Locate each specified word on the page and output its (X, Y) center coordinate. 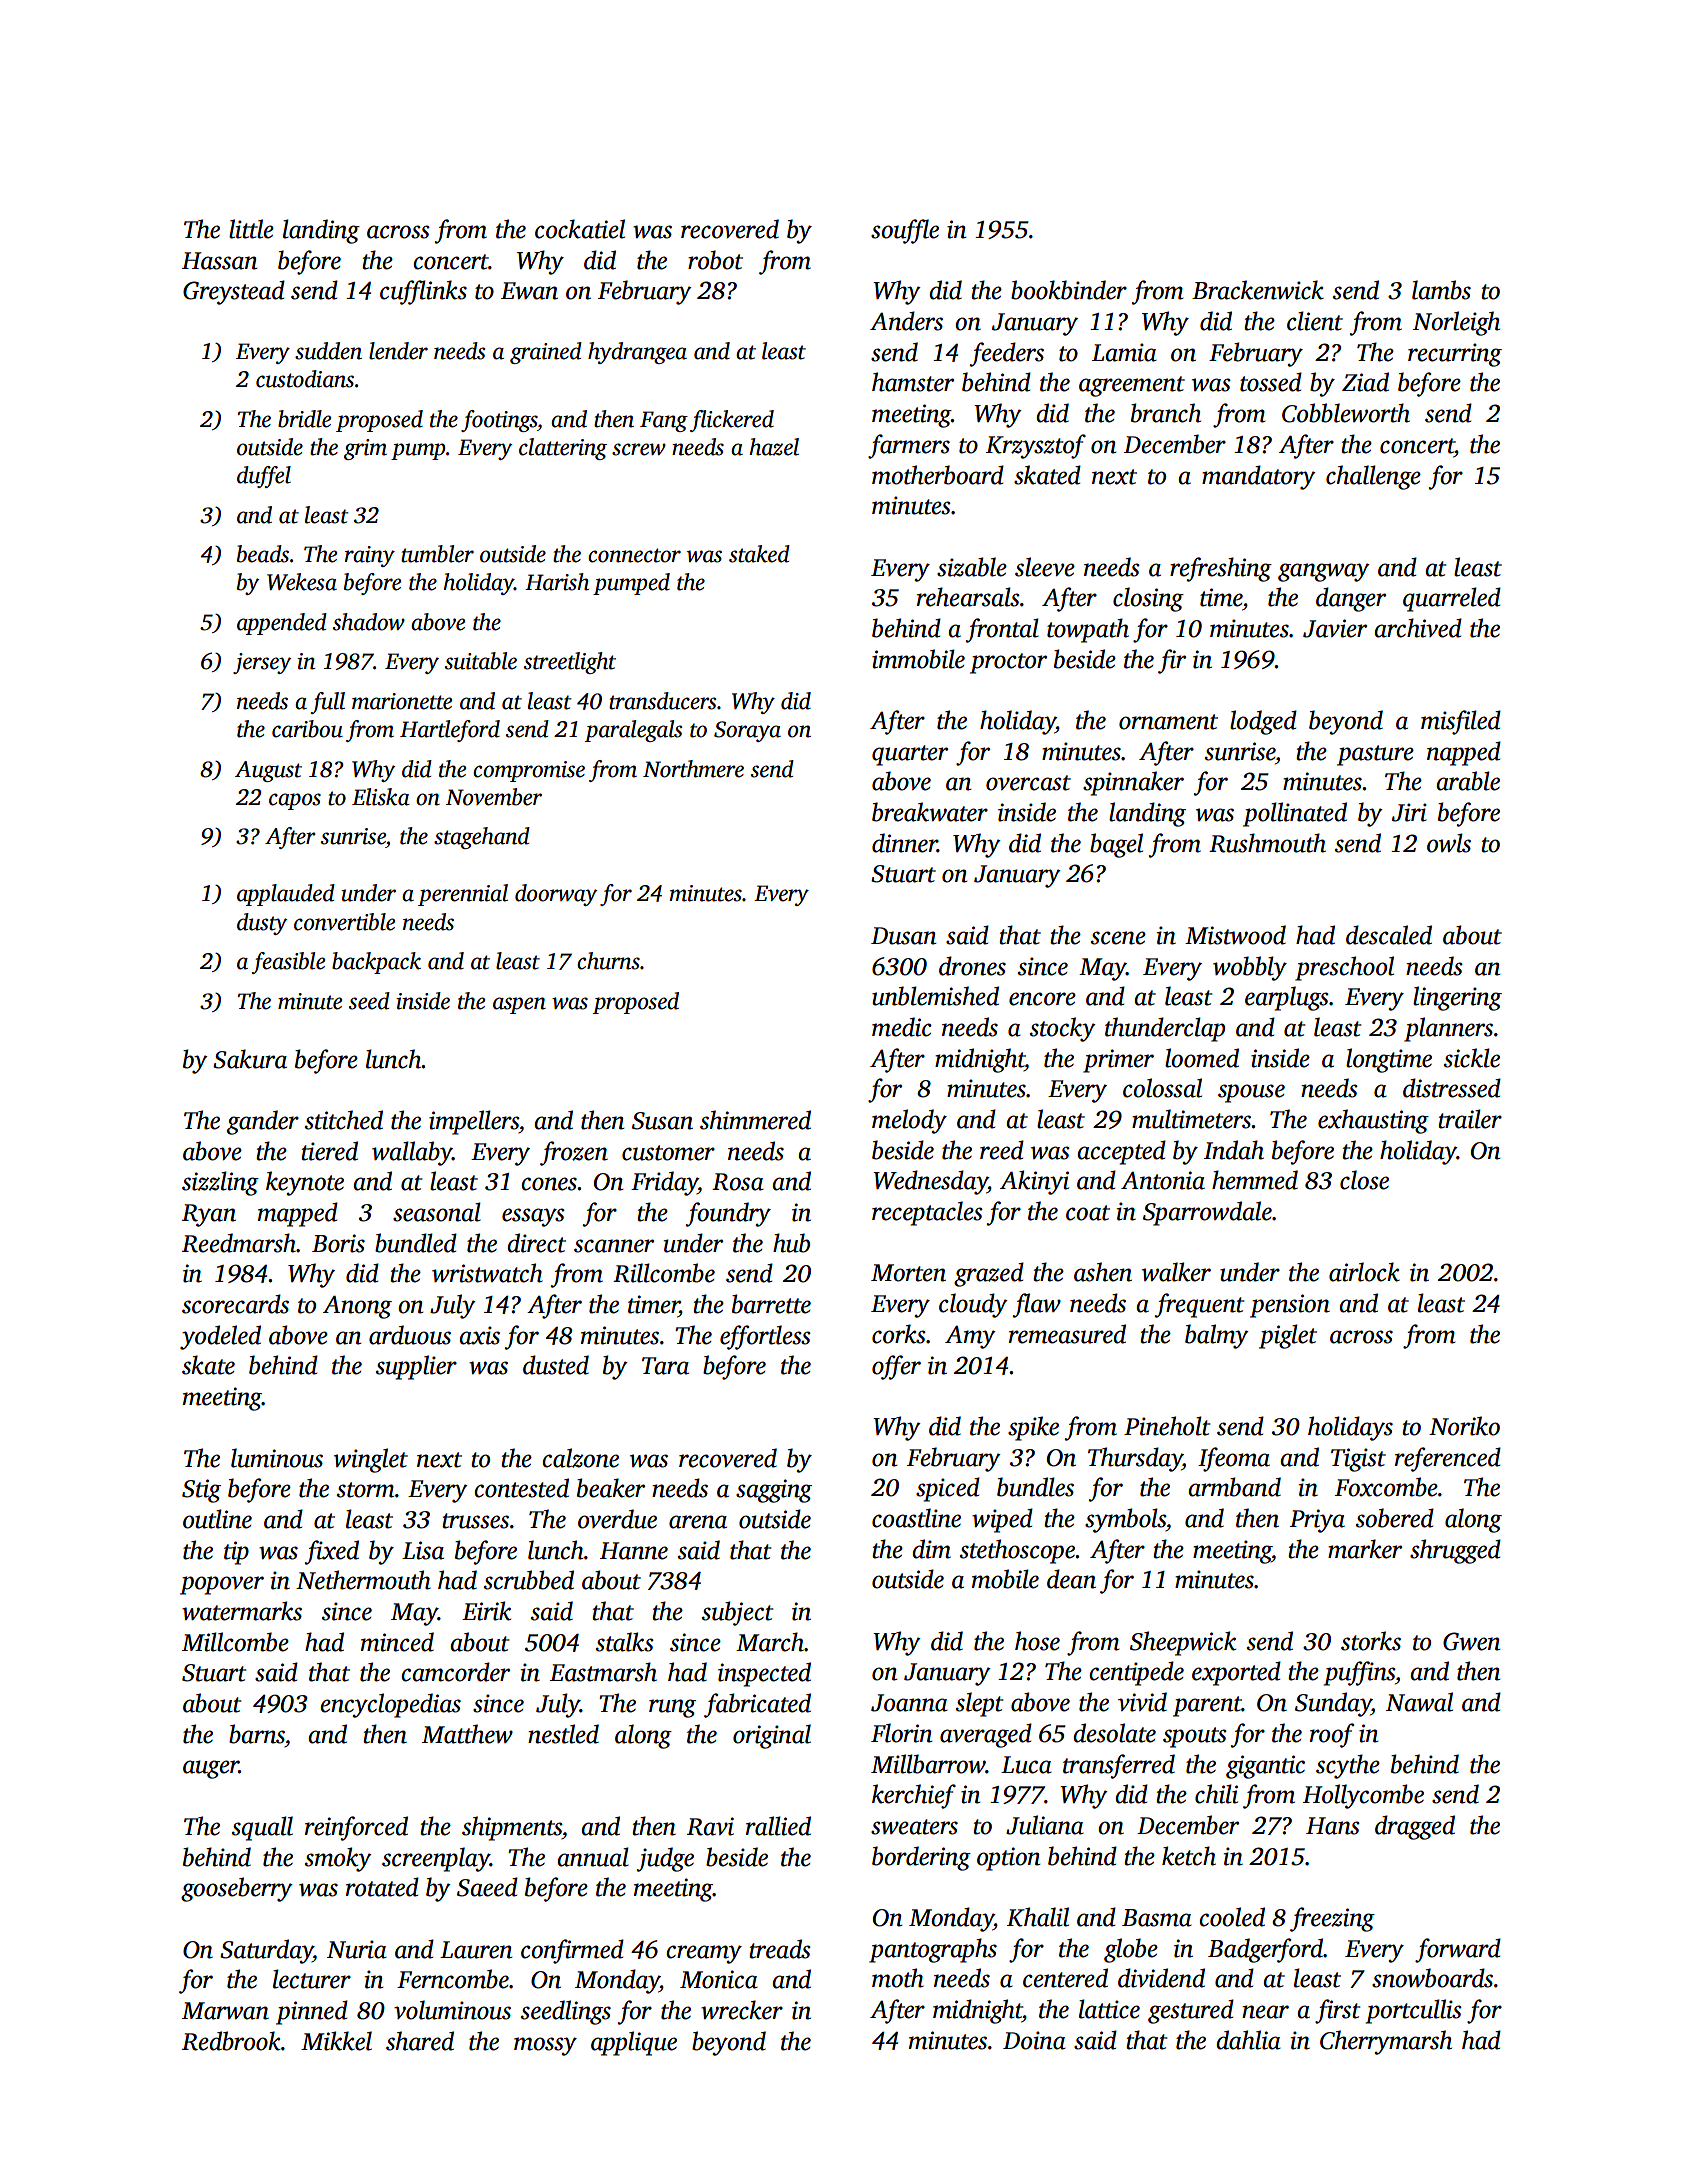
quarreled (1452, 599)
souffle (905, 231)
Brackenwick (1258, 290)
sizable (972, 567)
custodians (305, 379)
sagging (774, 1491)
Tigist (1358, 1460)
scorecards (235, 1304)
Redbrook (231, 2041)
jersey (262, 663)
